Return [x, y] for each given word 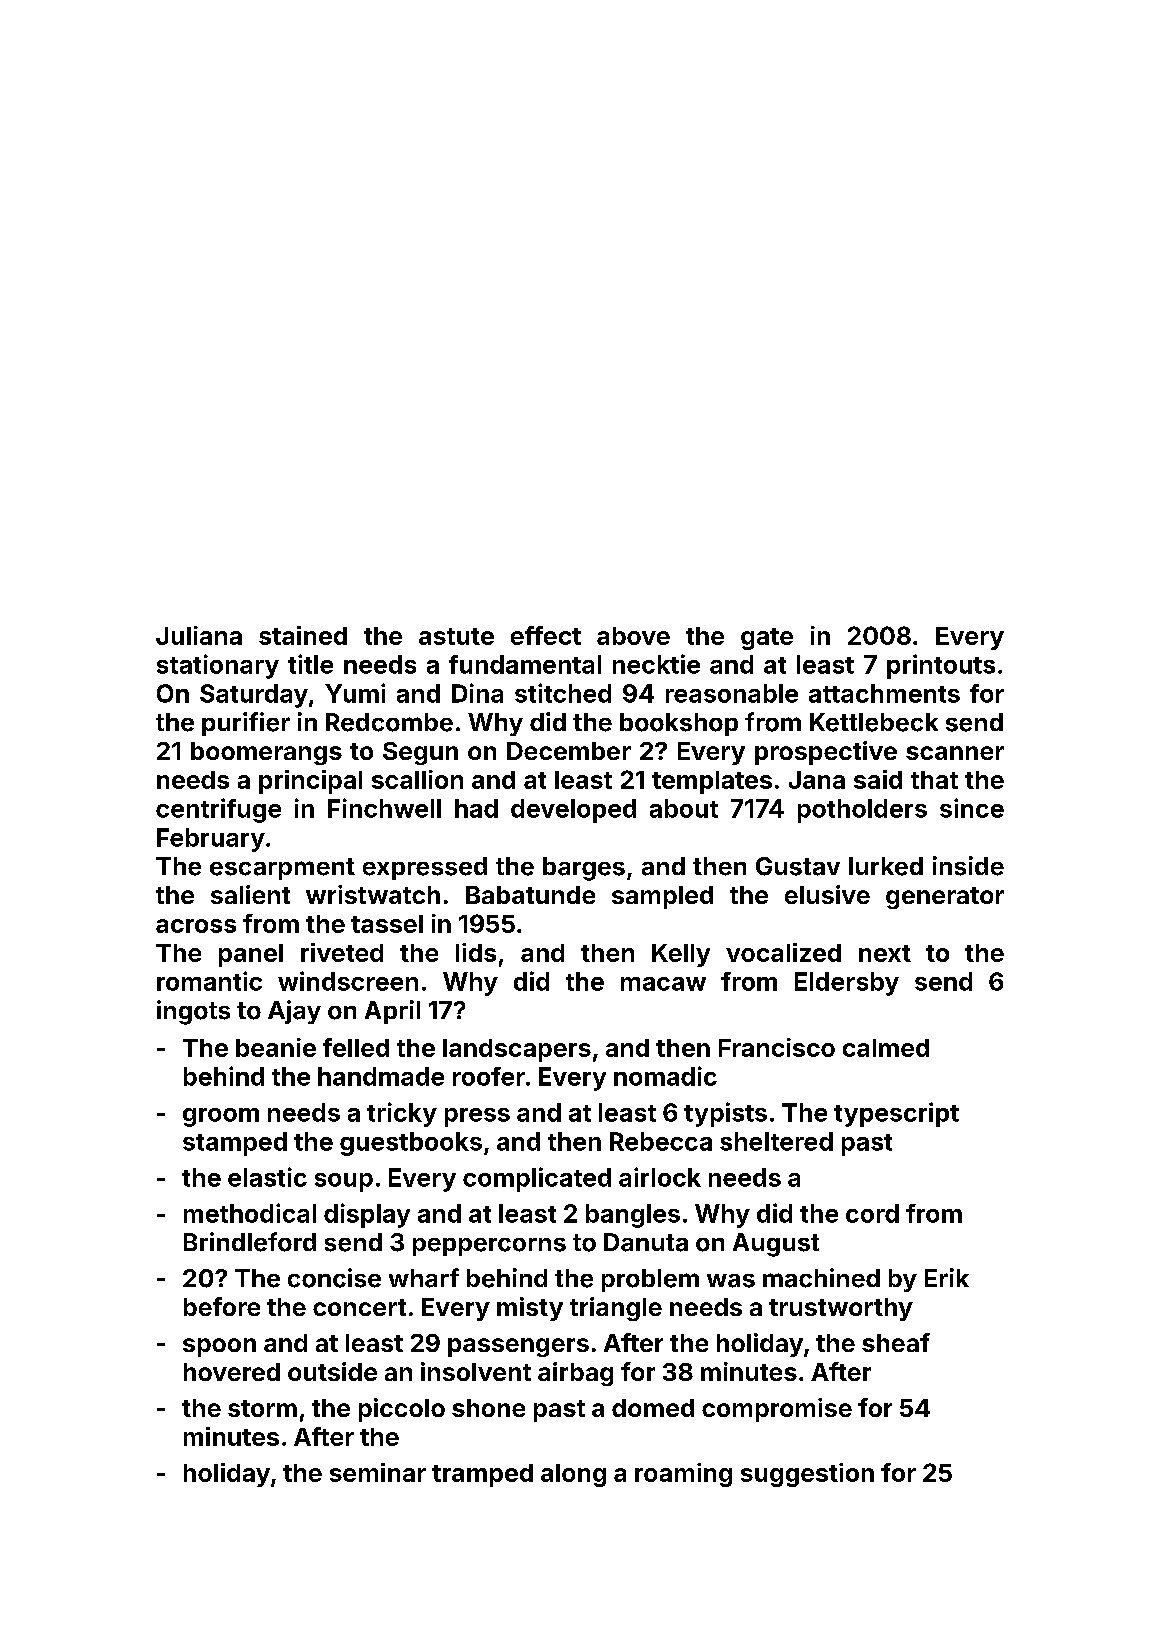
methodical [250, 1213]
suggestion [807, 1475]
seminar [378, 1472]
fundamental [525, 664]
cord [872, 1213]
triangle [616, 1309]
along [573, 1475]
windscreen [348, 981]
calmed [886, 1048]
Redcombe [389, 722]
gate [767, 639]
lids [476, 952]
